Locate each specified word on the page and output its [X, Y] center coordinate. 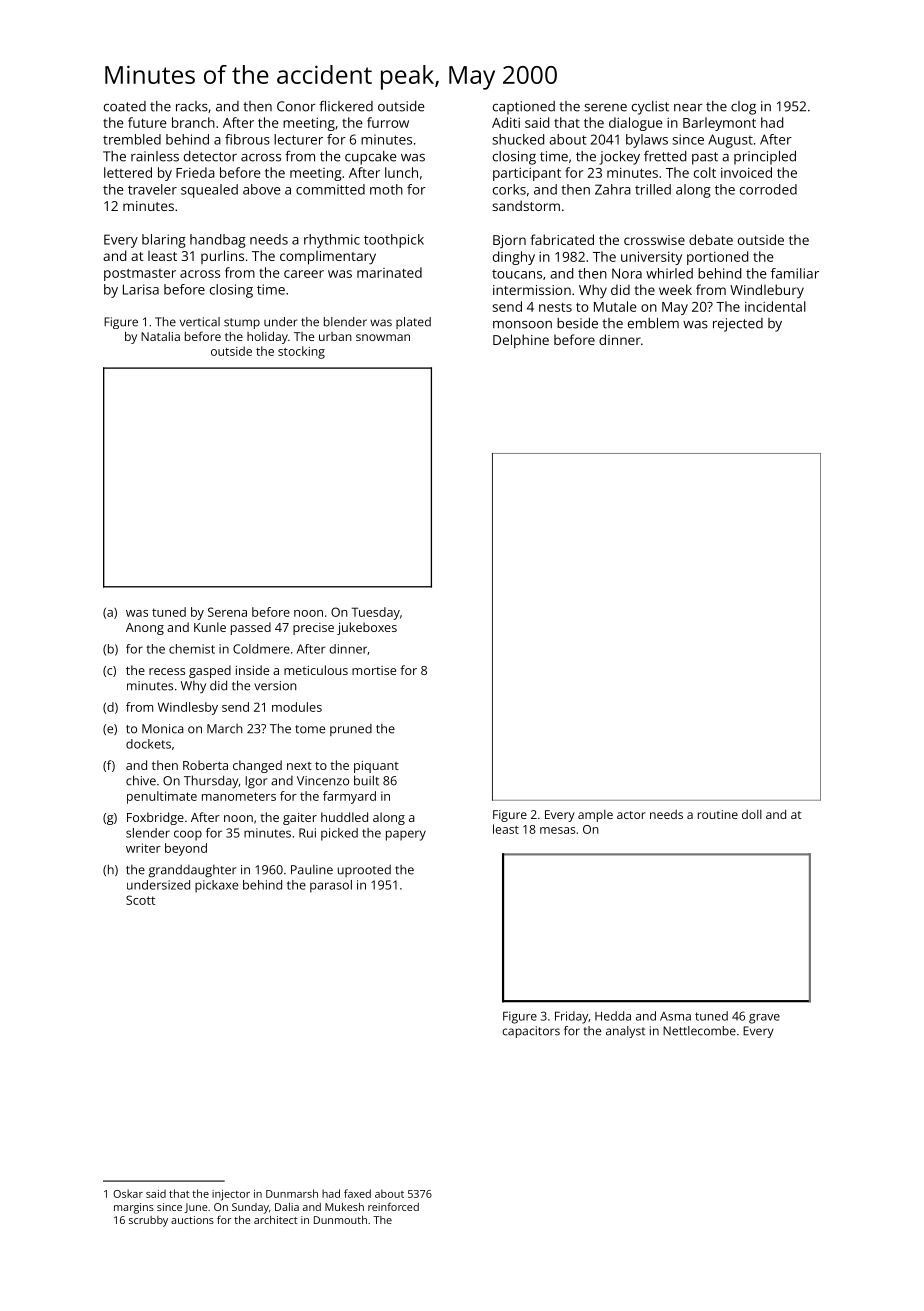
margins [134, 1208]
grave [764, 1019]
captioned [524, 108]
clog [743, 108]
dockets [148, 744]
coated [125, 106]
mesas [557, 830]
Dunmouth [340, 1220]
